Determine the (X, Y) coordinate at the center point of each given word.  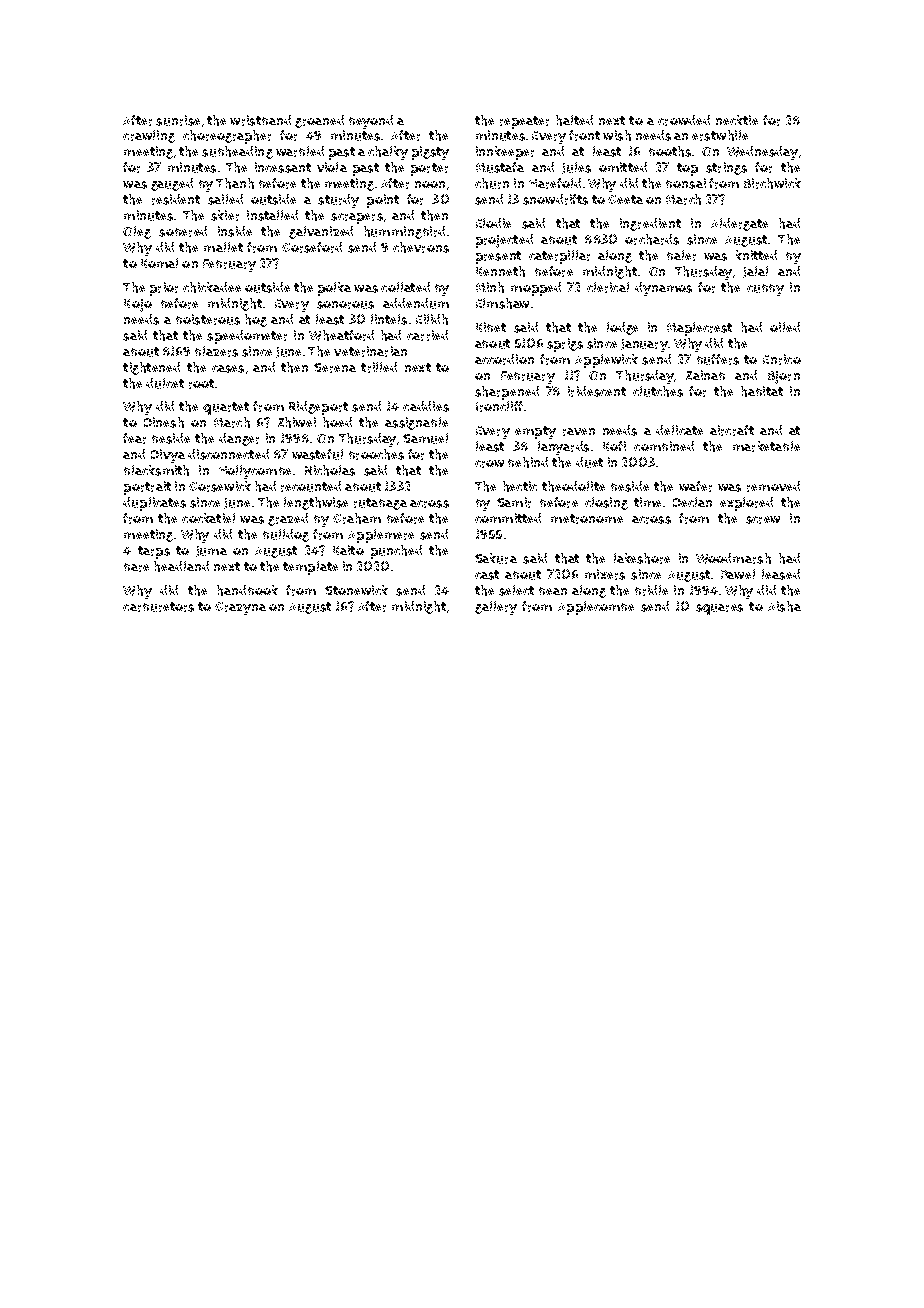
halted (574, 120)
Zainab (705, 375)
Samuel (425, 438)
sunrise (178, 120)
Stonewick (356, 590)
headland (181, 566)
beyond (371, 122)
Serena (335, 368)
